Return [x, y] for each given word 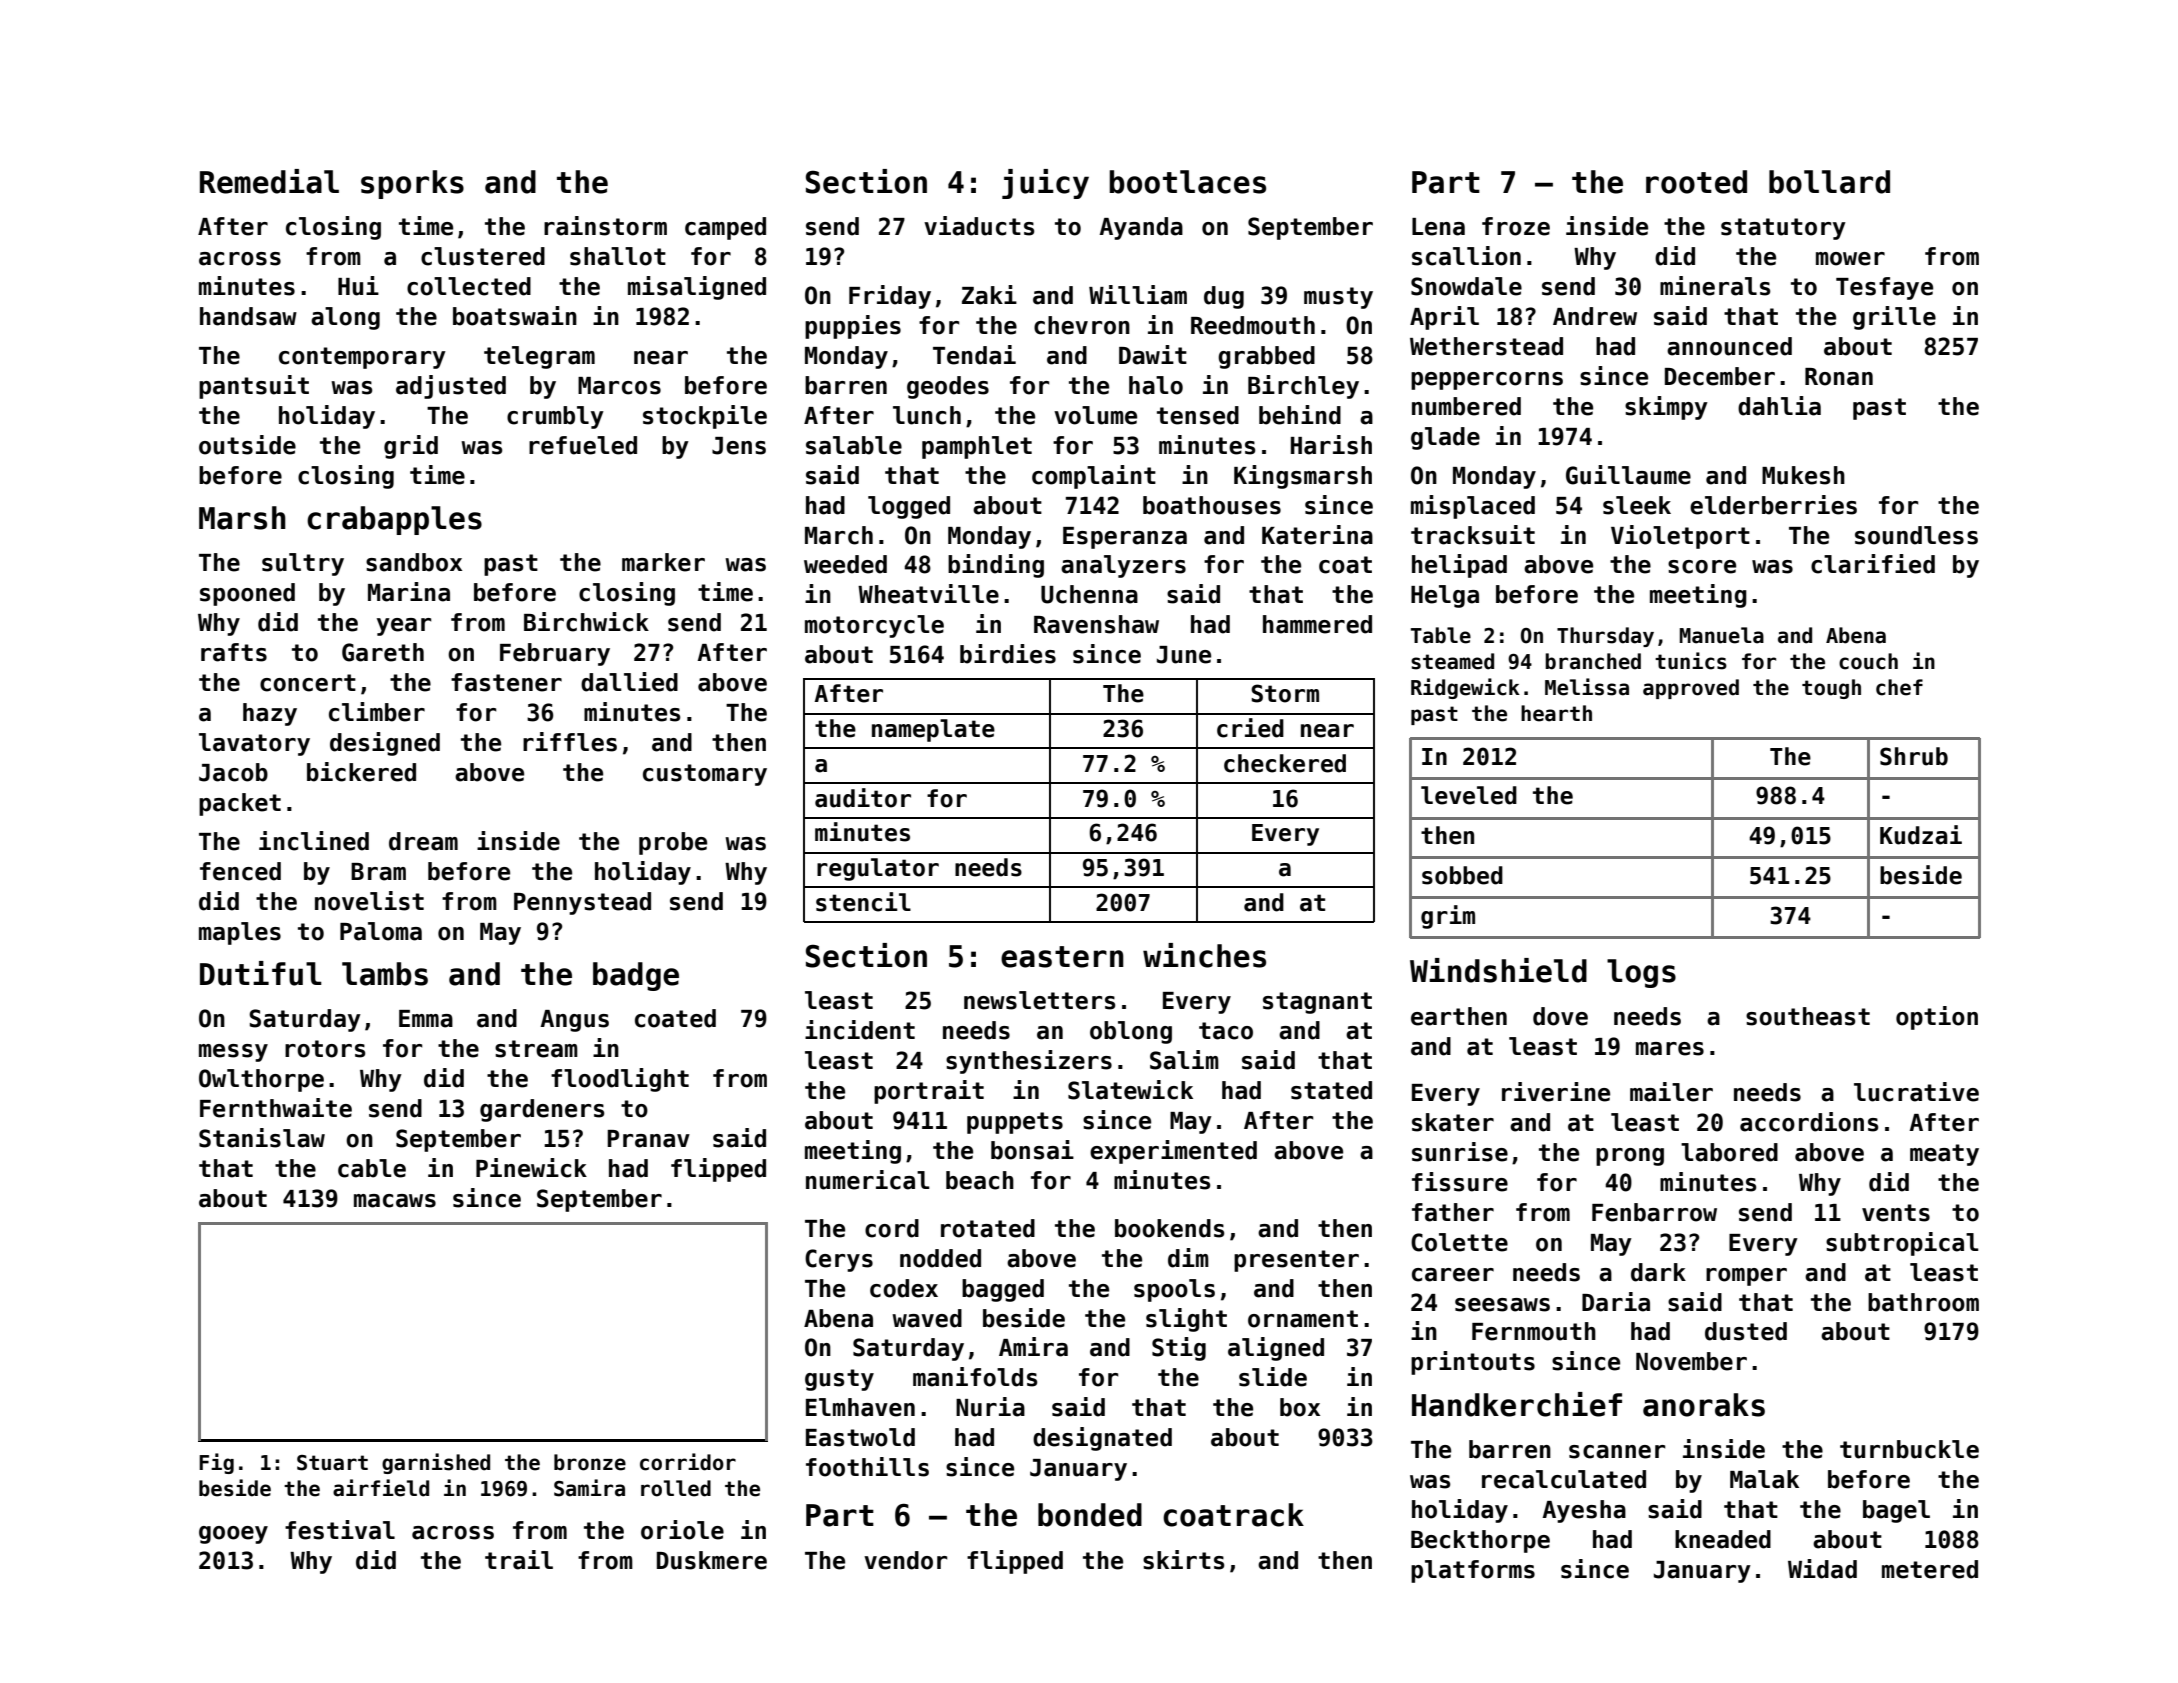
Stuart [332, 1463]
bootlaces [1187, 182]
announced [1729, 346]
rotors [325, 1049]
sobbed [1462, 875]
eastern [1062, 957]
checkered [1285, 763]
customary [705, 775]
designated [1102, 1439]
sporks [412, 184]
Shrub [1914, 756]
